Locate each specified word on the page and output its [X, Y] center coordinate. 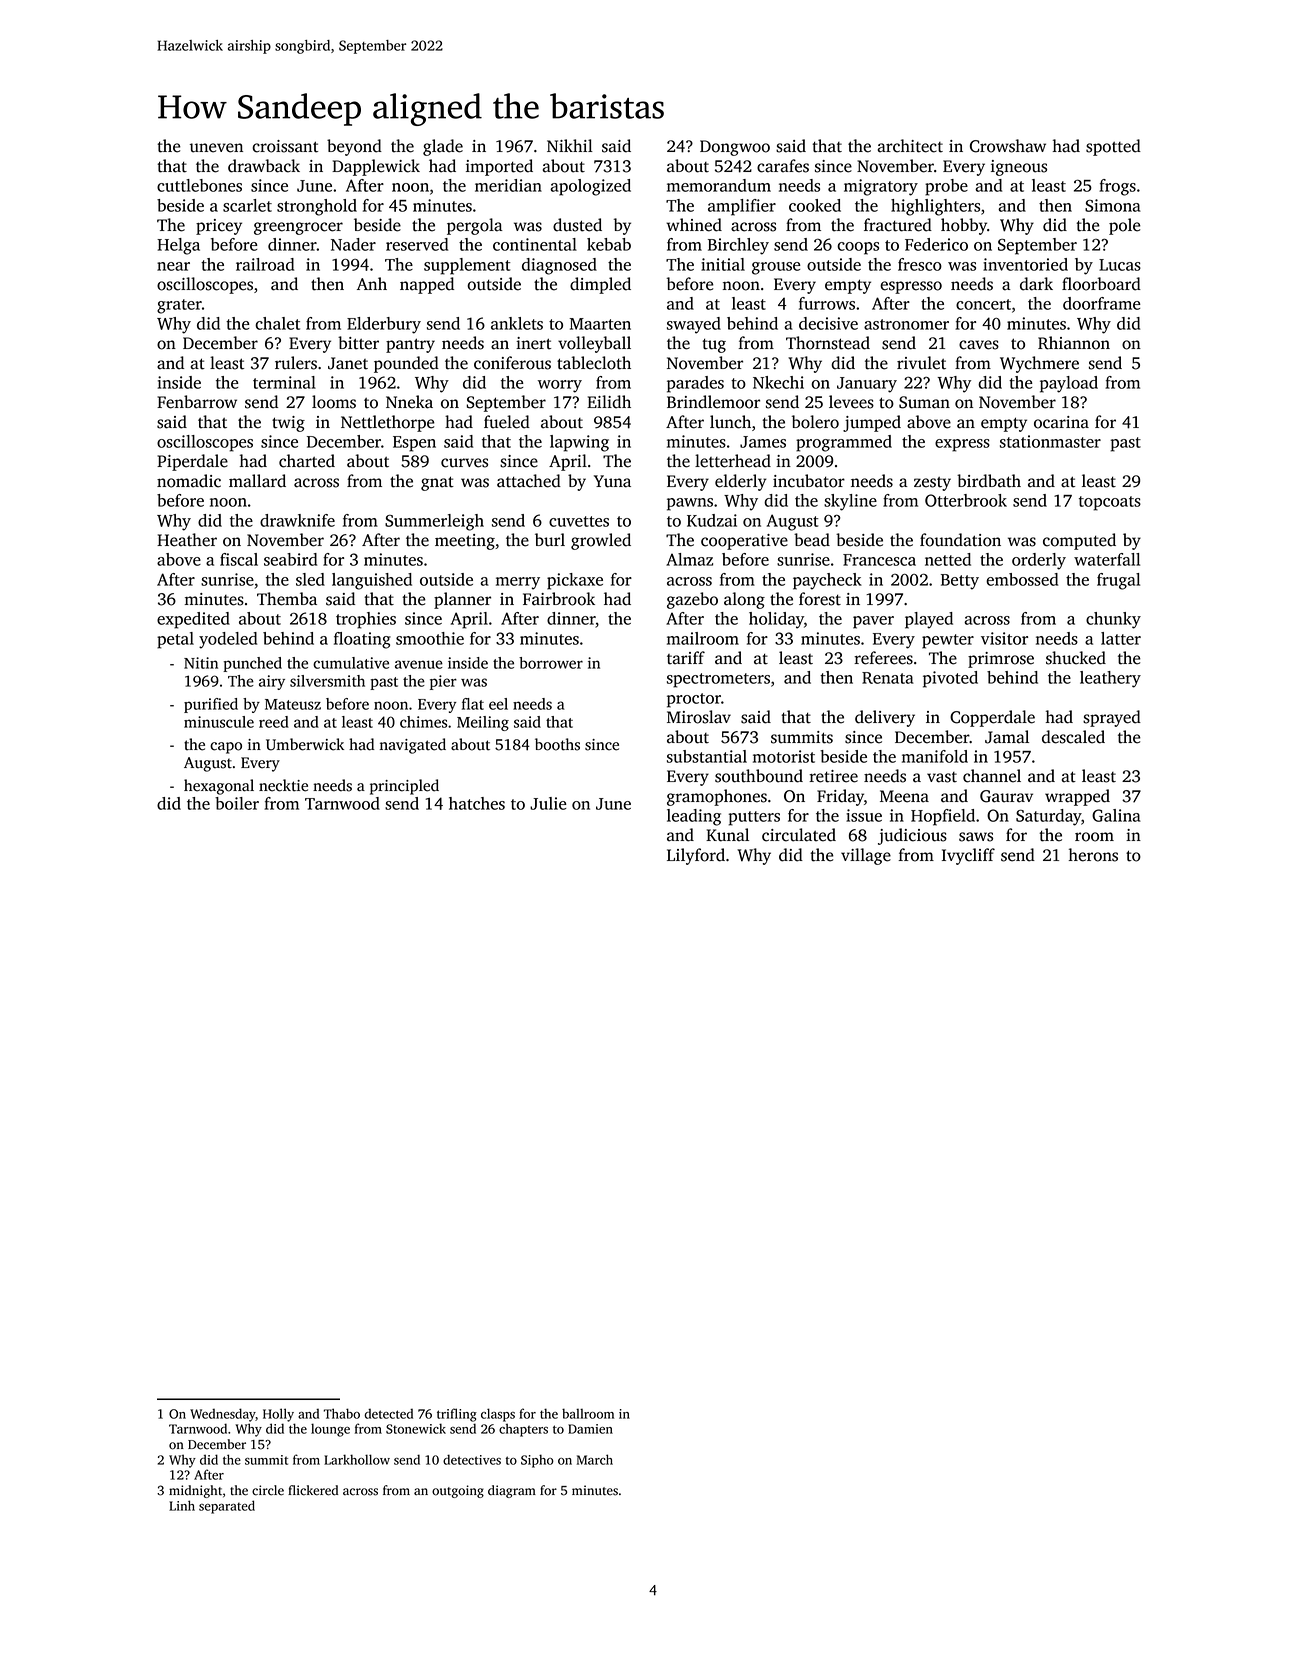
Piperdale [192, 462]
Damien [590, 1429]
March [595, 1459]
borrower [551, 663]
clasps [498, 1415]
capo [226, 748]
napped [427, 285]
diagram [512, 1491]
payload [1069, 384]
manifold [935, 756]
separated [227, 1507]
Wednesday [223, 1415]
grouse [776, 268]
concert [983, 304]
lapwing [579, 443]
